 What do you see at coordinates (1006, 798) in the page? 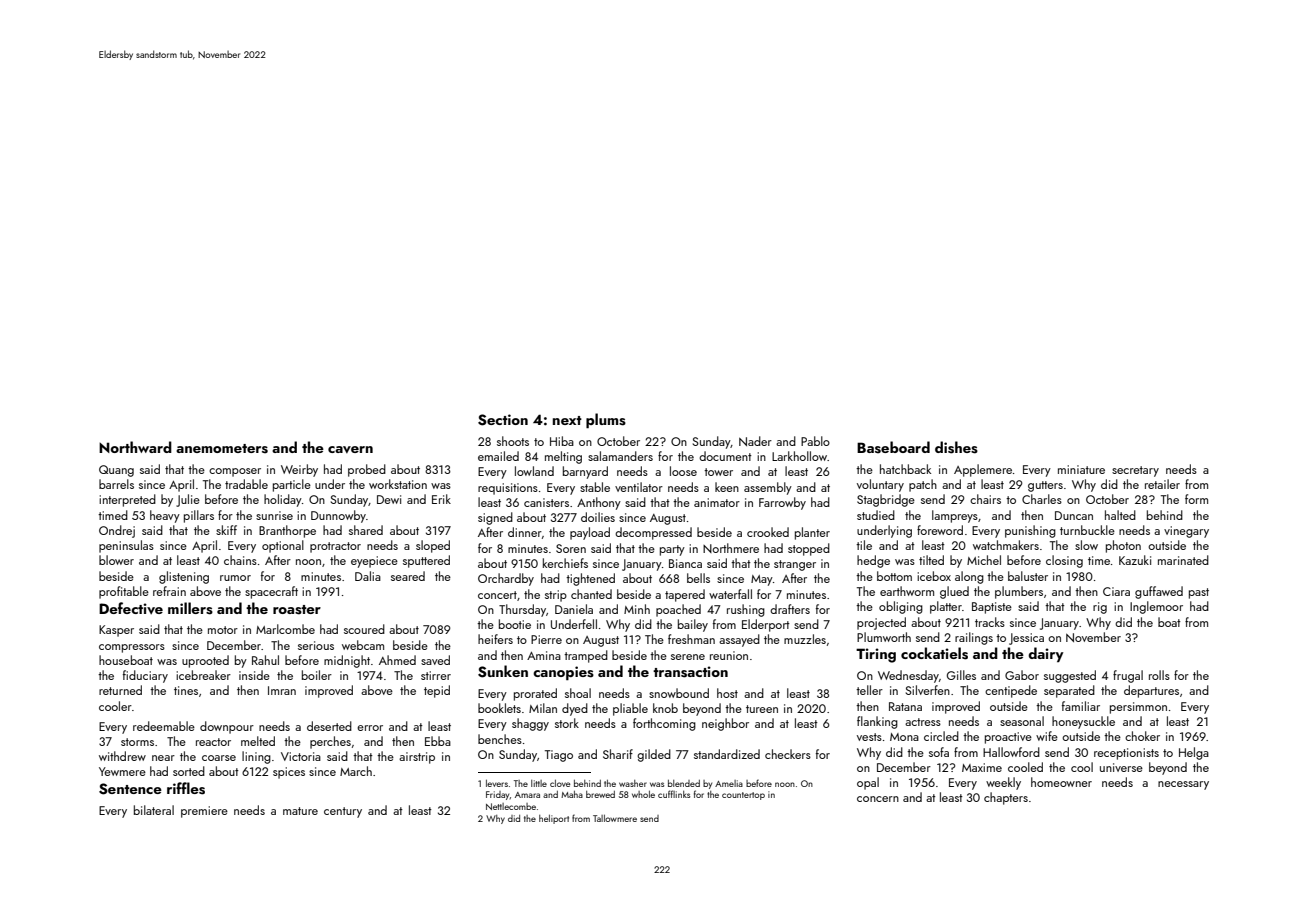
I see `chapters` at bounding box center [1006, 798].
